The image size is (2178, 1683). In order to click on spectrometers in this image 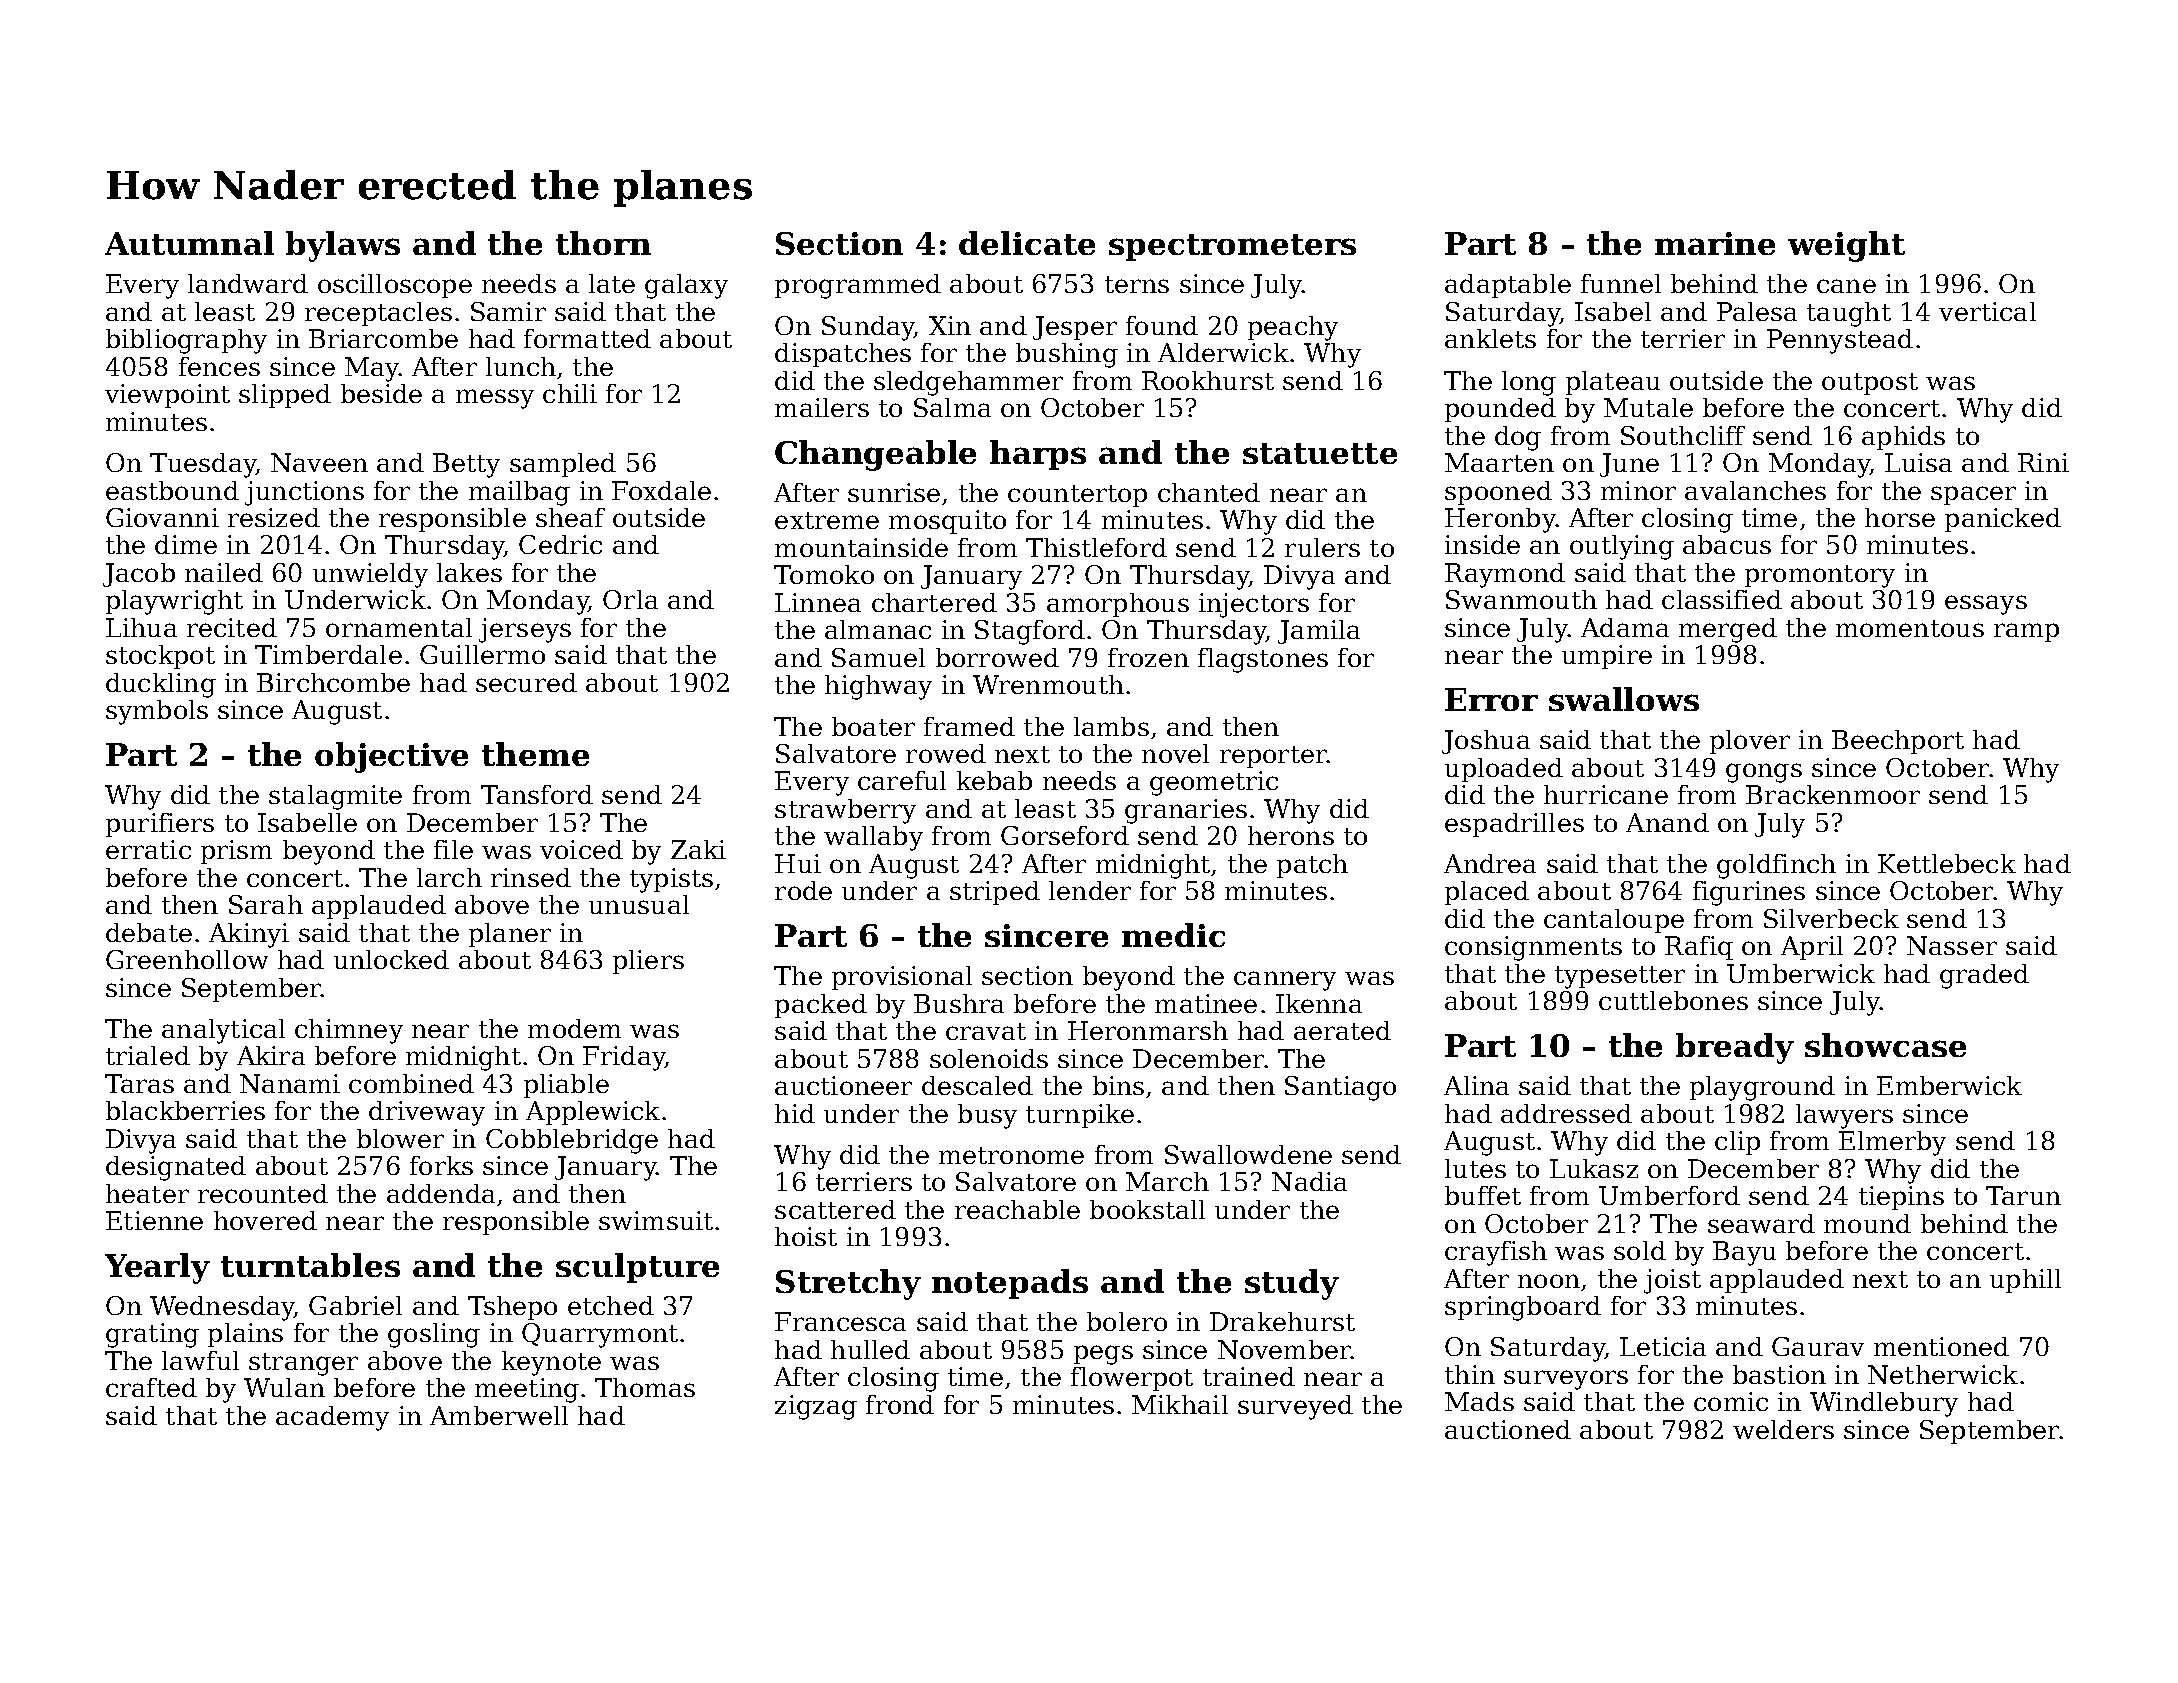, I will do `click(1232, 247)`.
